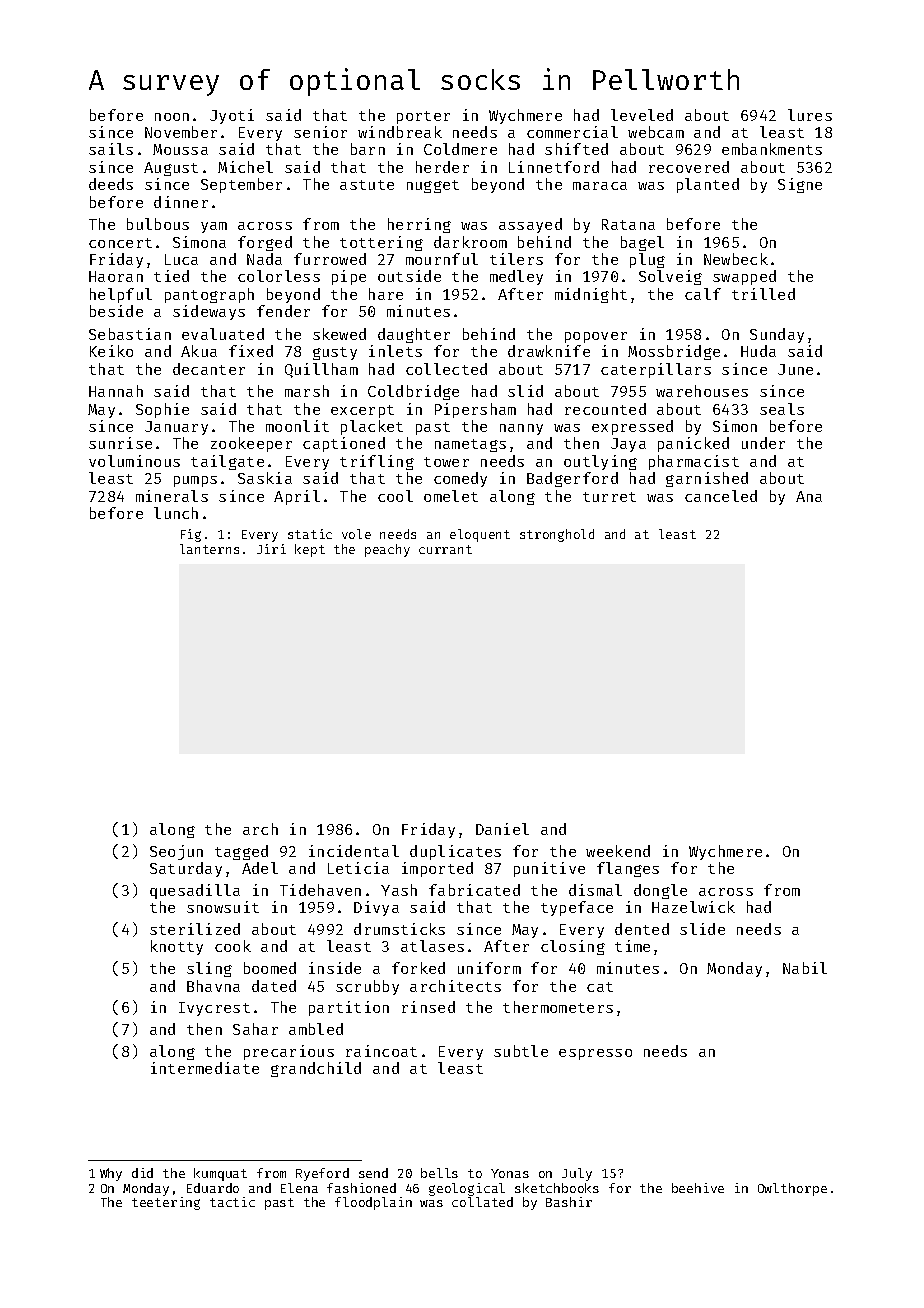 The image size is (924, 1308). Describe the element at coordinates (321, 370) in the screenshot. I see `Quillham` at that location.
